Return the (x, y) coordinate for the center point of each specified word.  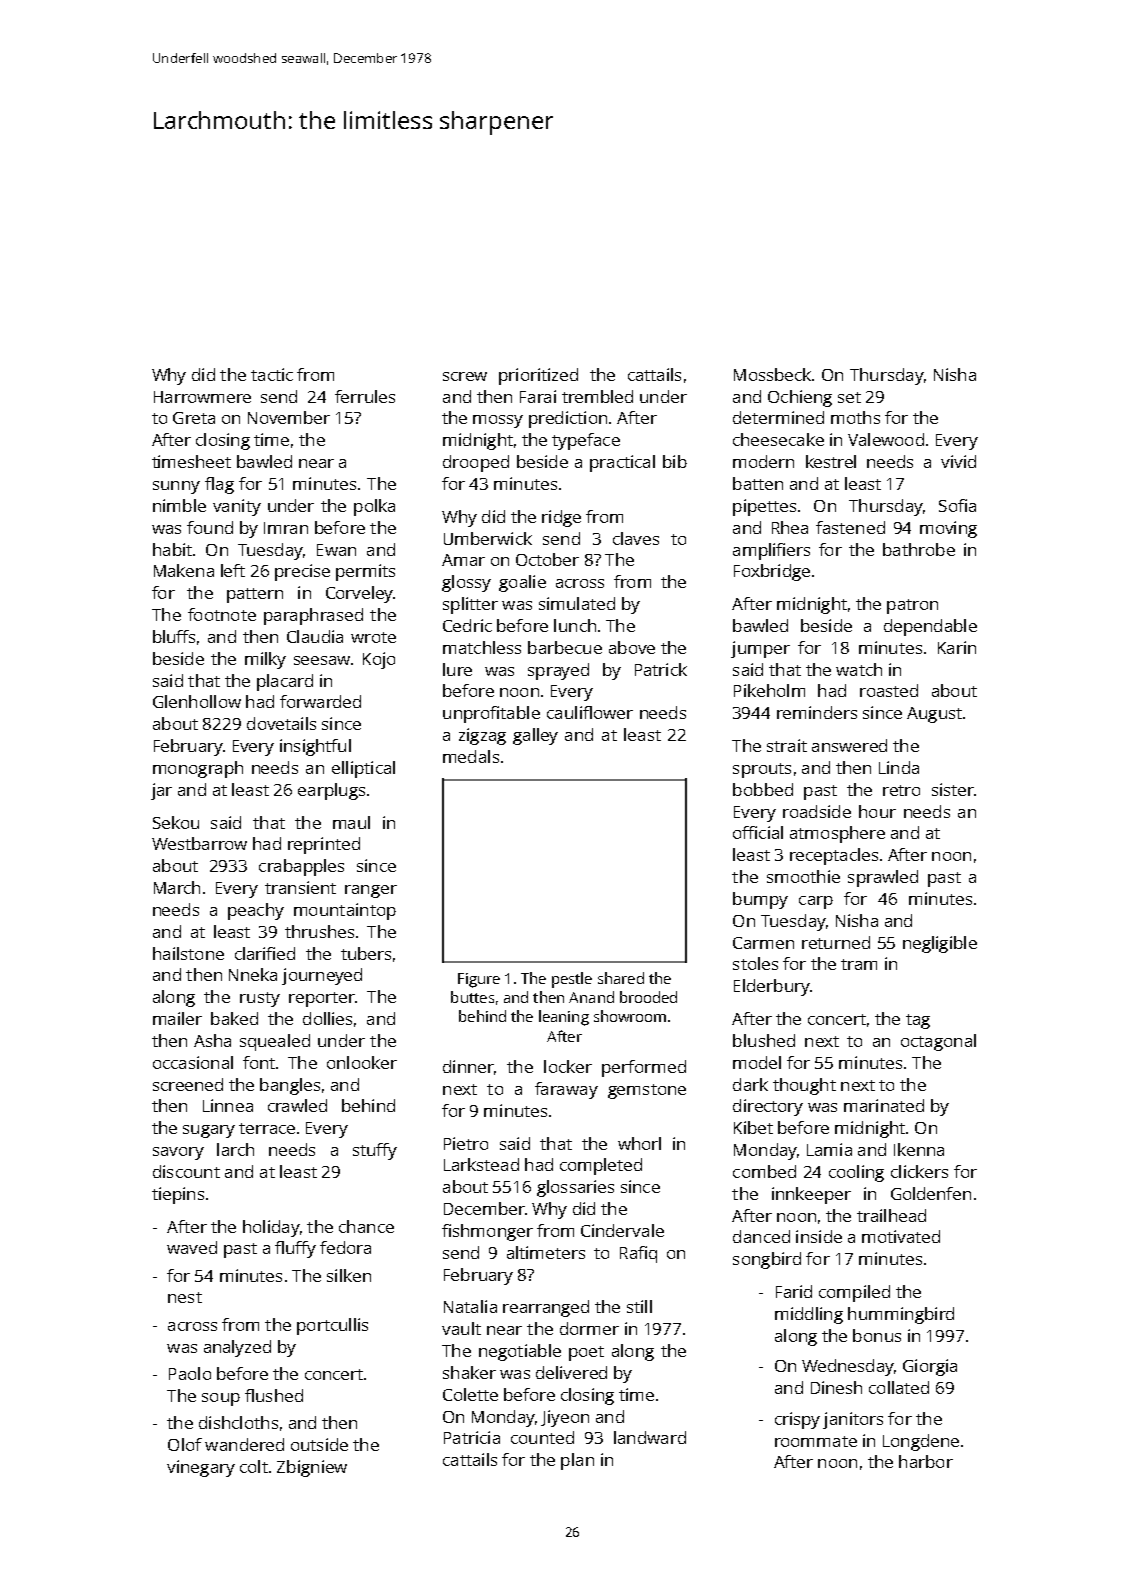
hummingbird (901, 1315)
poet (586, 1353)
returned (836, 942)
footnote (222, 614)
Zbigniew (312, 1468)
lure (457, 669)
